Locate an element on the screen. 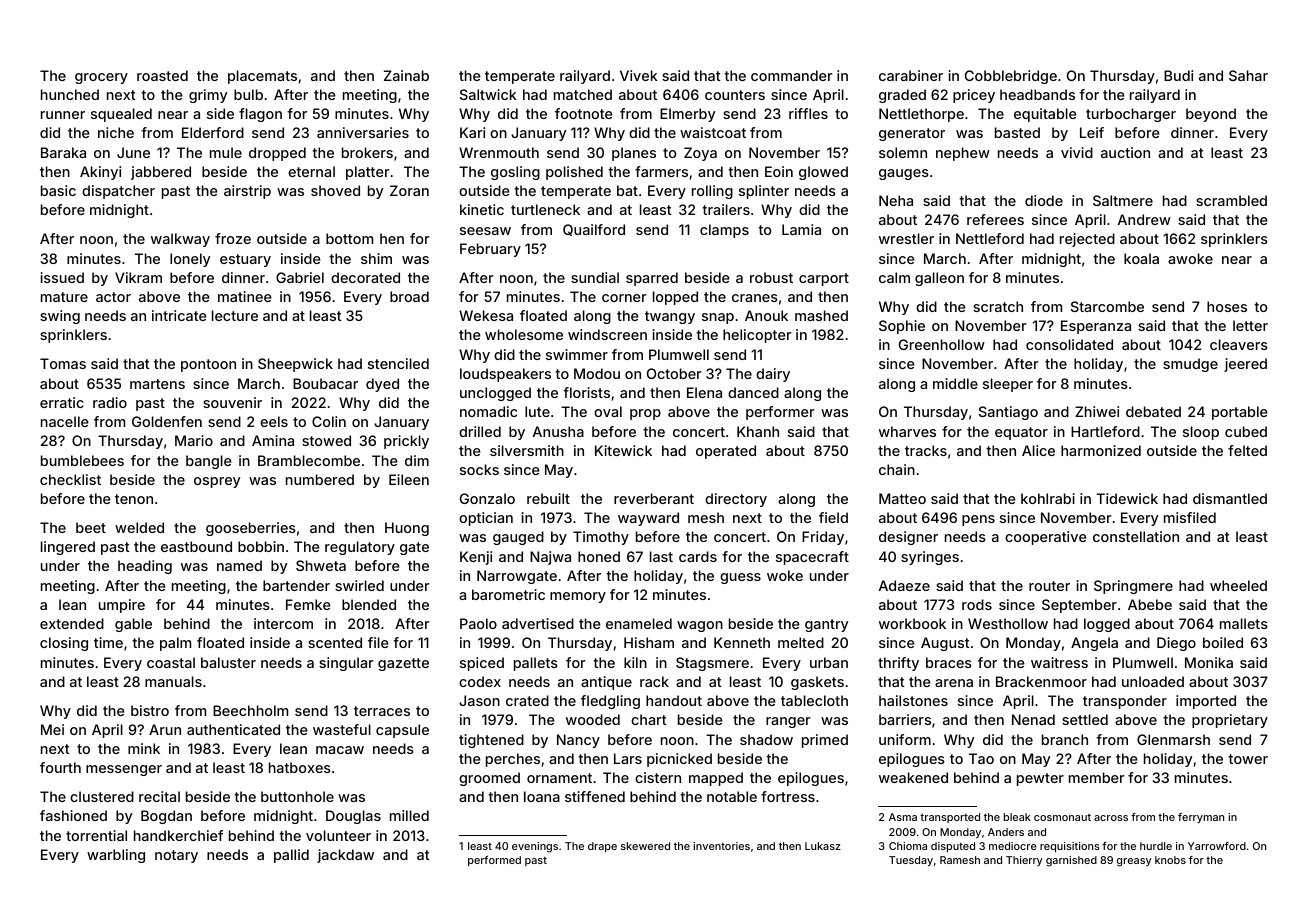 The image size is (1308, 924). spacecraft is located at coordinates (812, 558).
